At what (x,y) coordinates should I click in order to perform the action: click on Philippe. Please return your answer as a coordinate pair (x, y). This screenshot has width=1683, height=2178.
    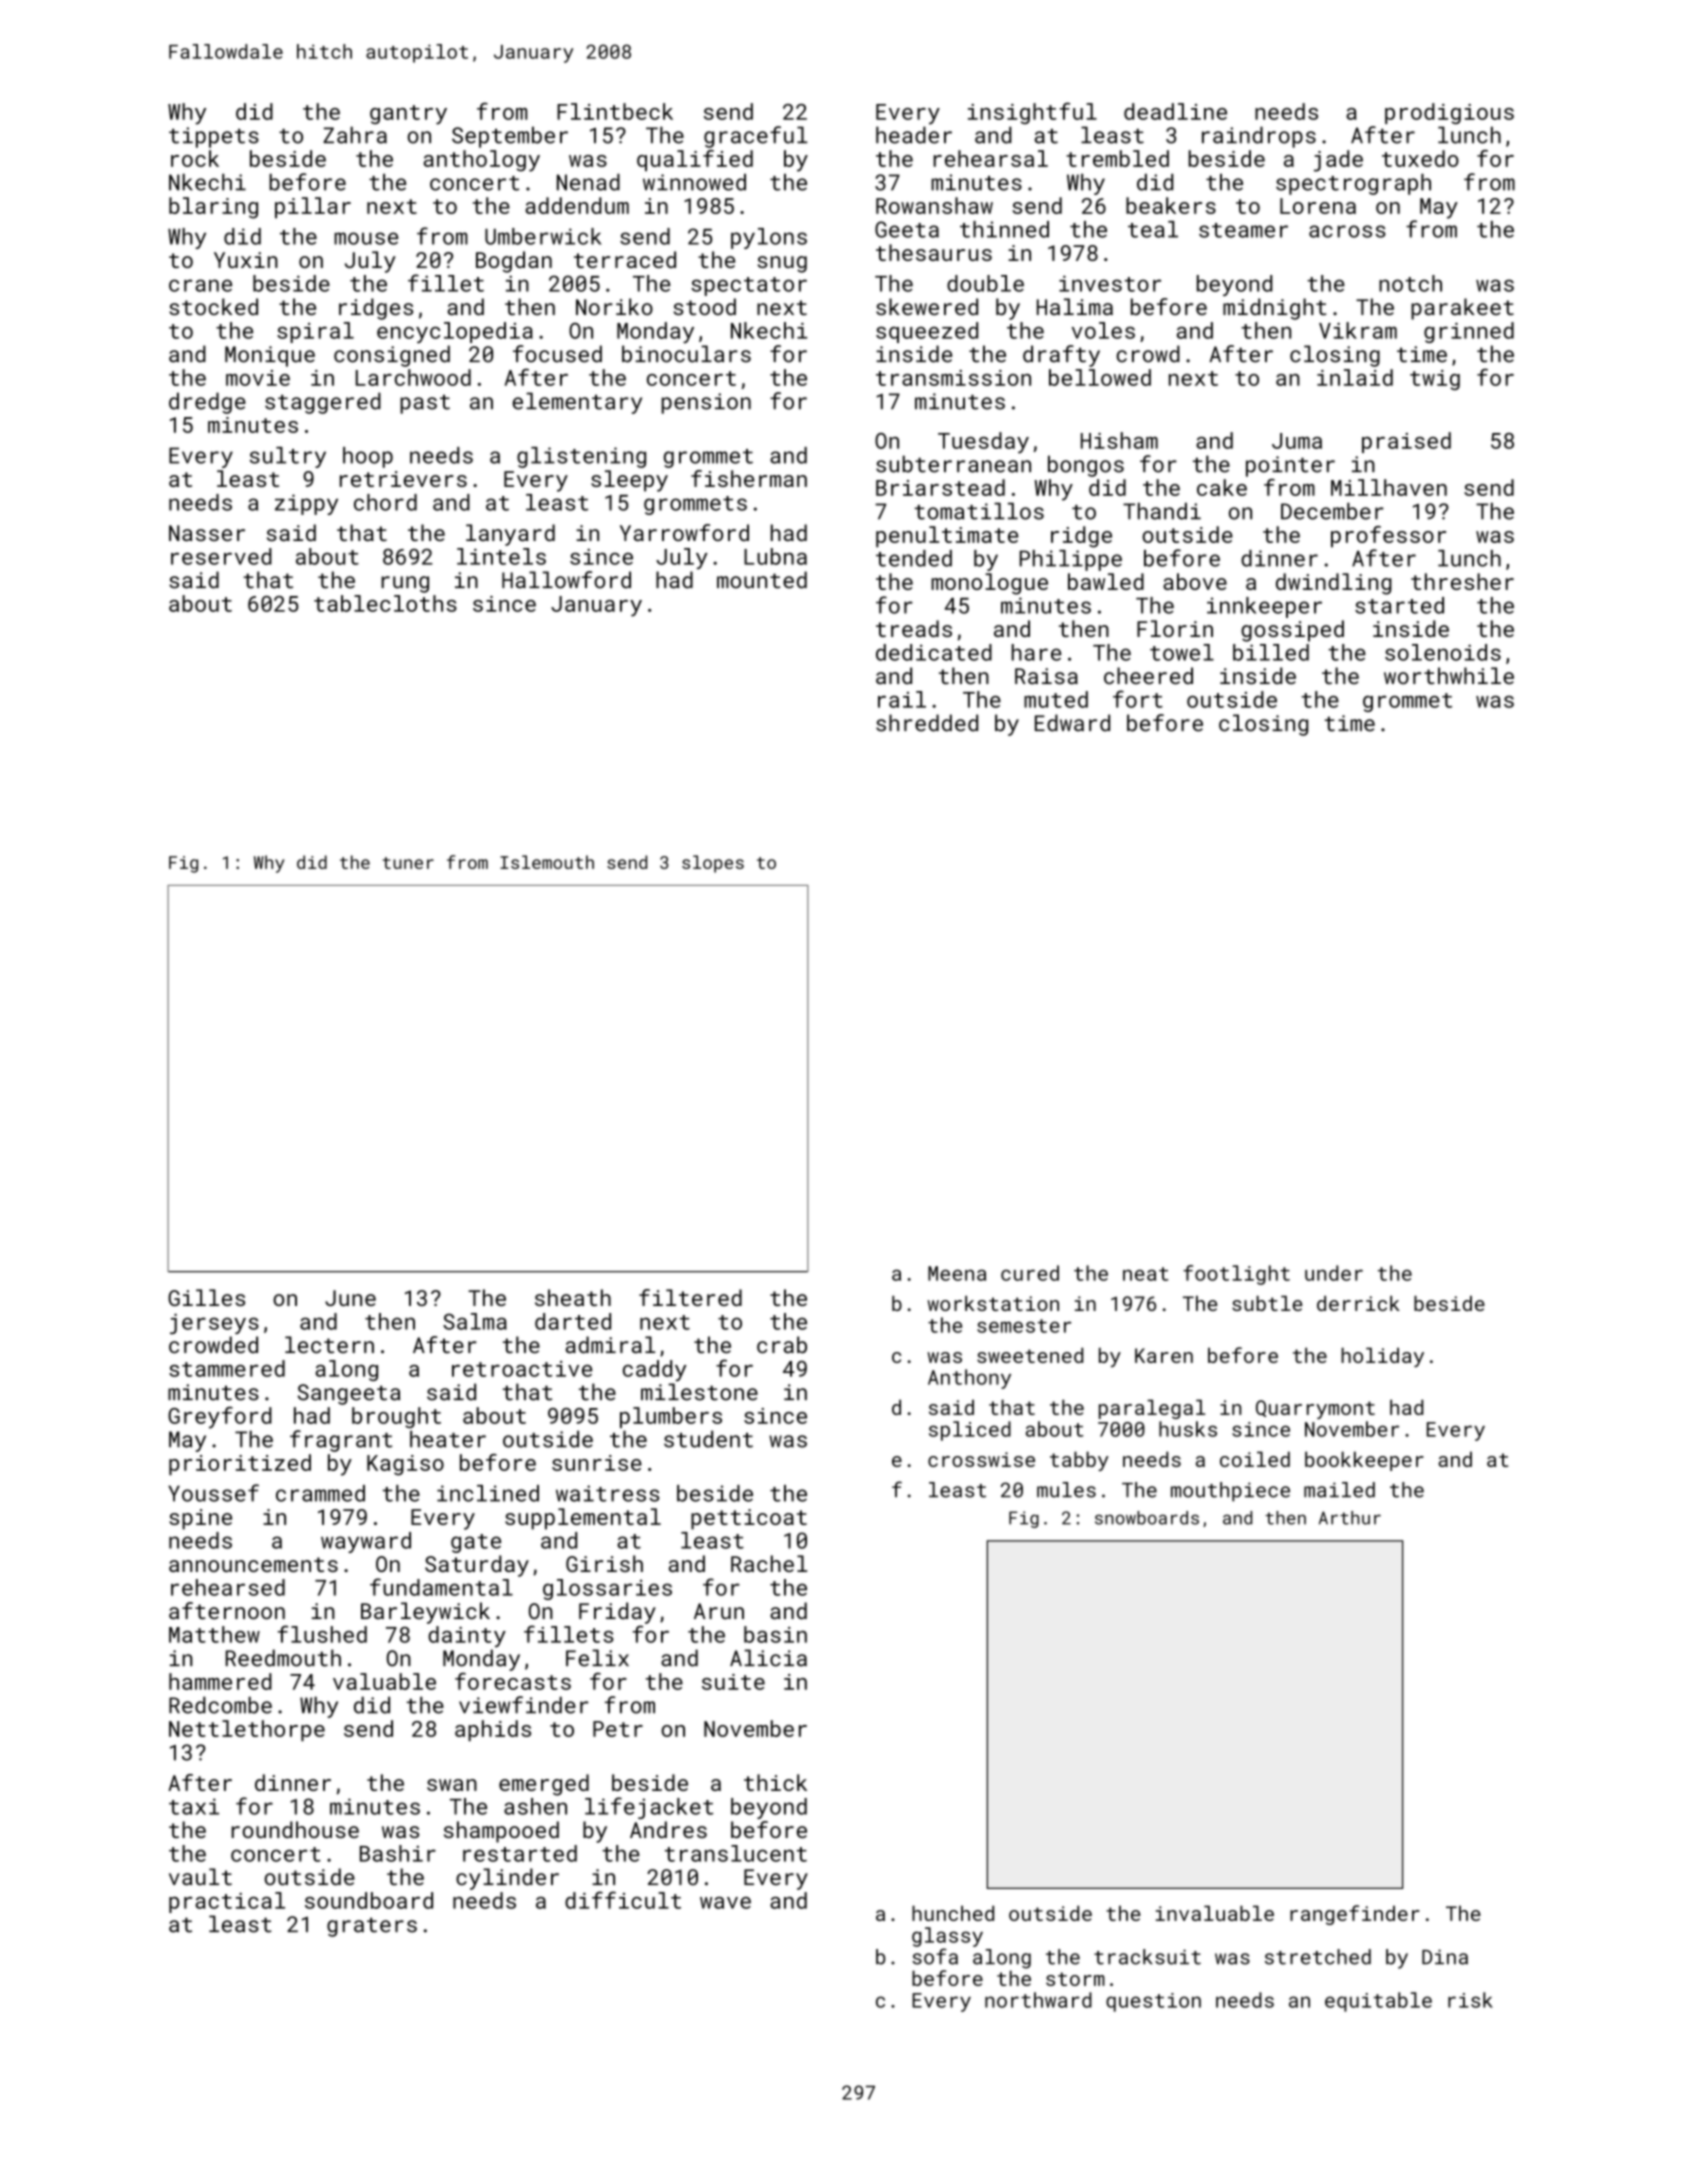
    Looking at the image, I should click on (1071, 560).
